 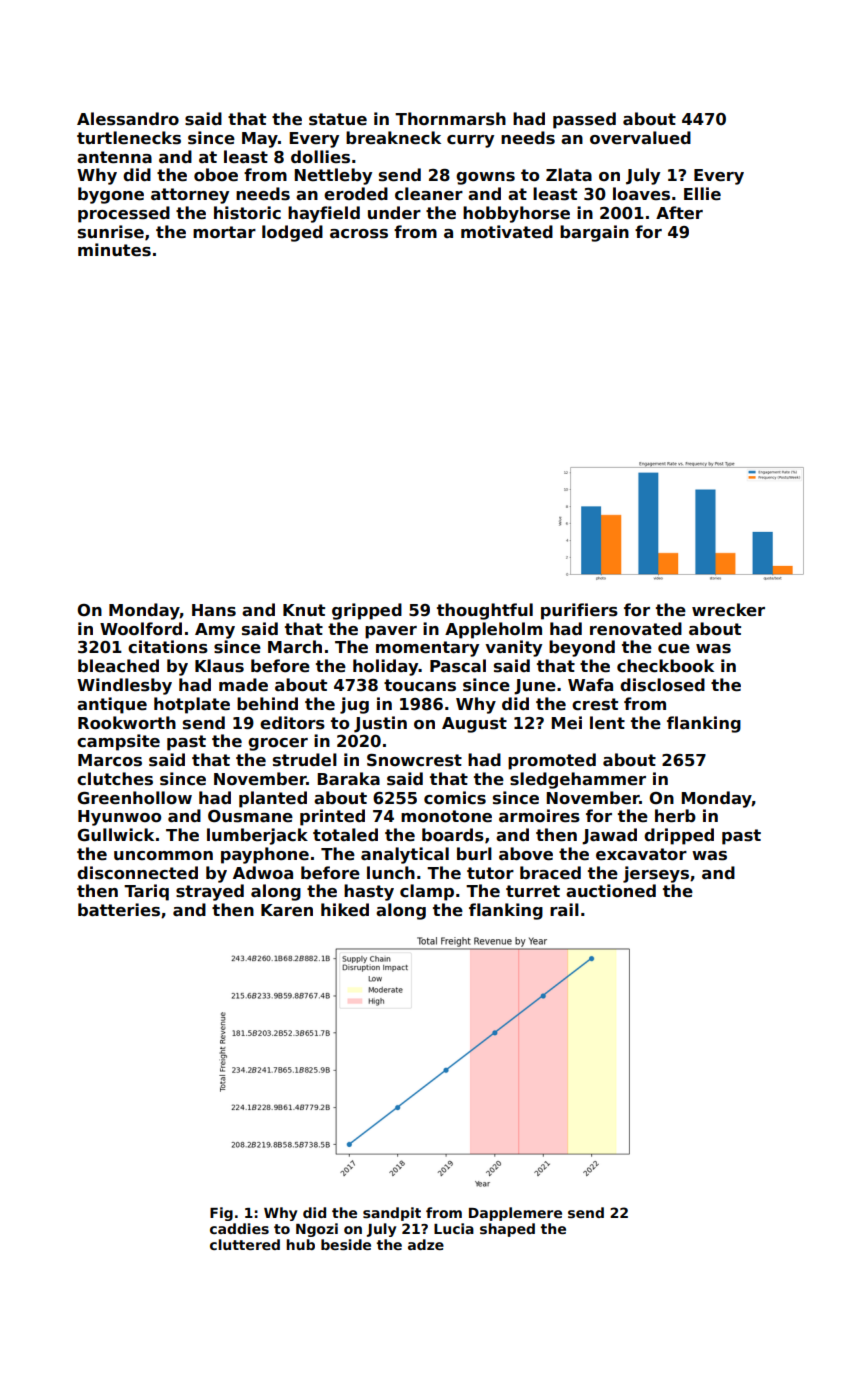 I want to click on across, so click(x=359, y=234).
